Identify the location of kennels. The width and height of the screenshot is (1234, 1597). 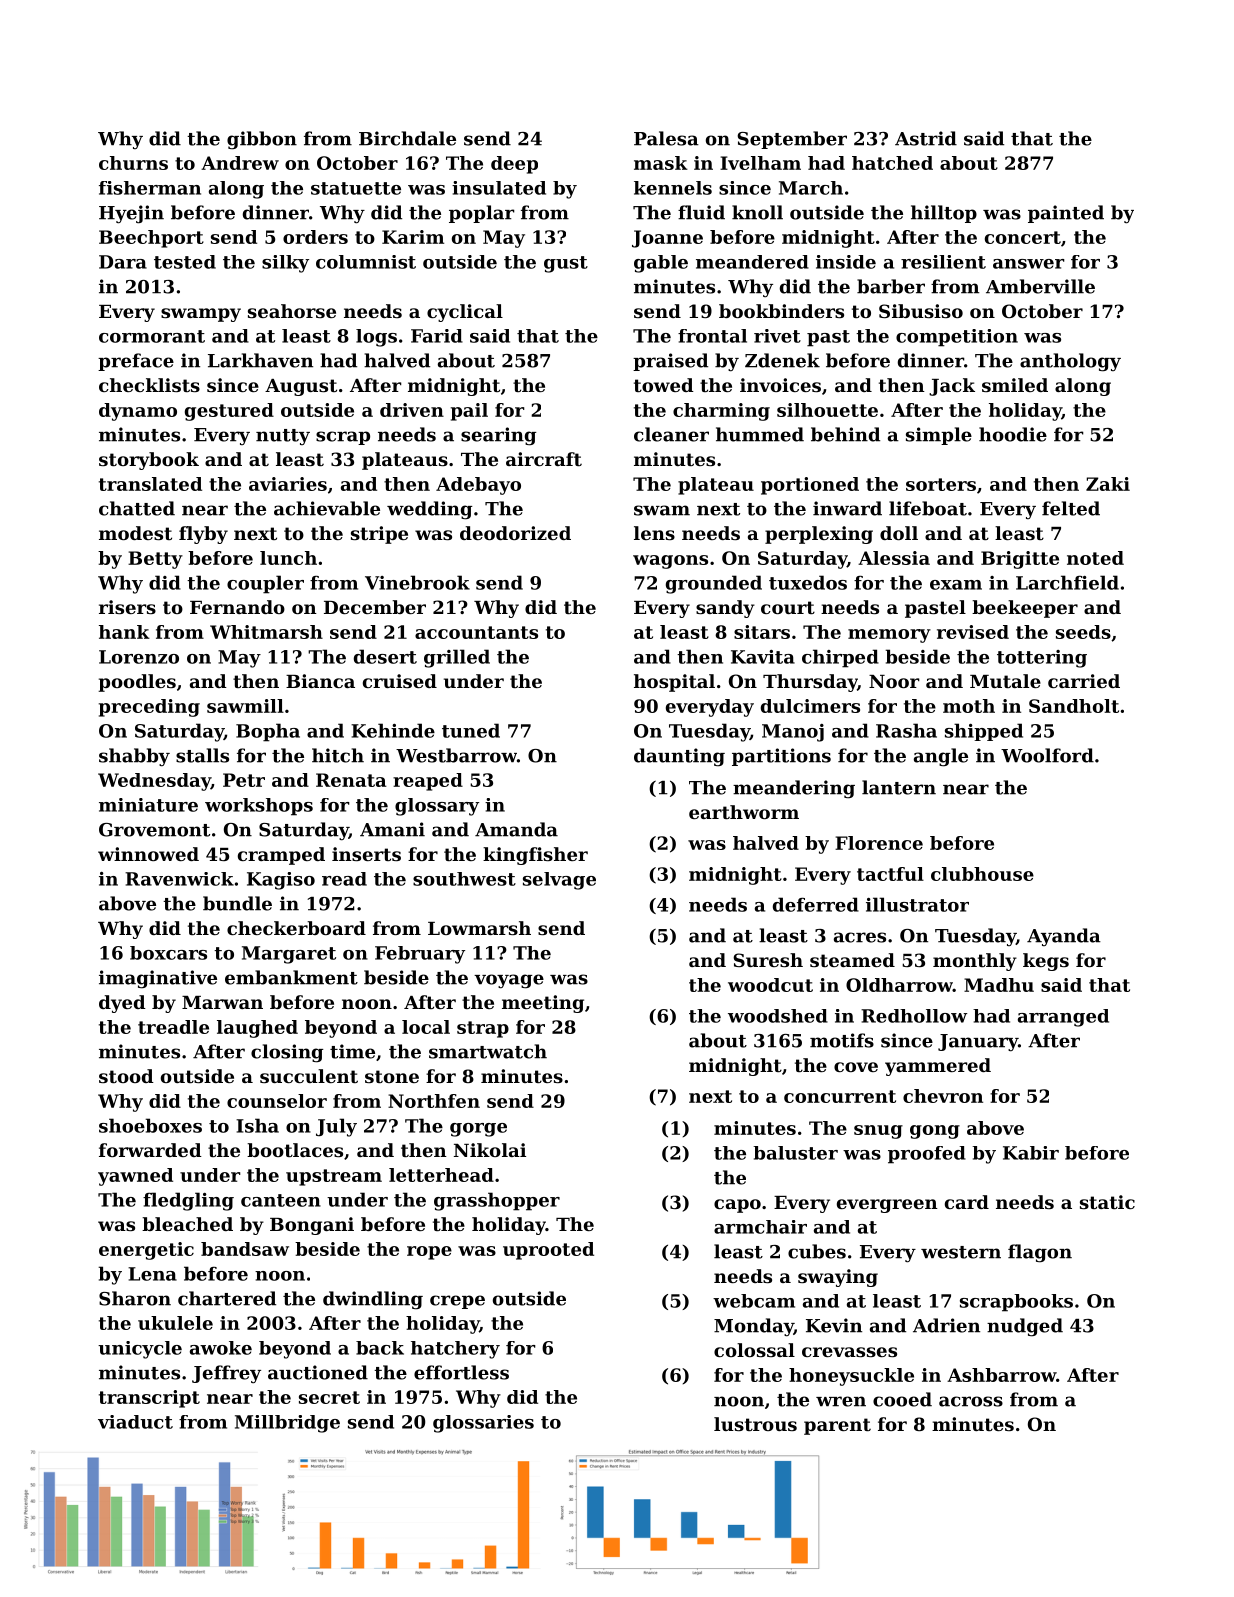
(673, 188).
